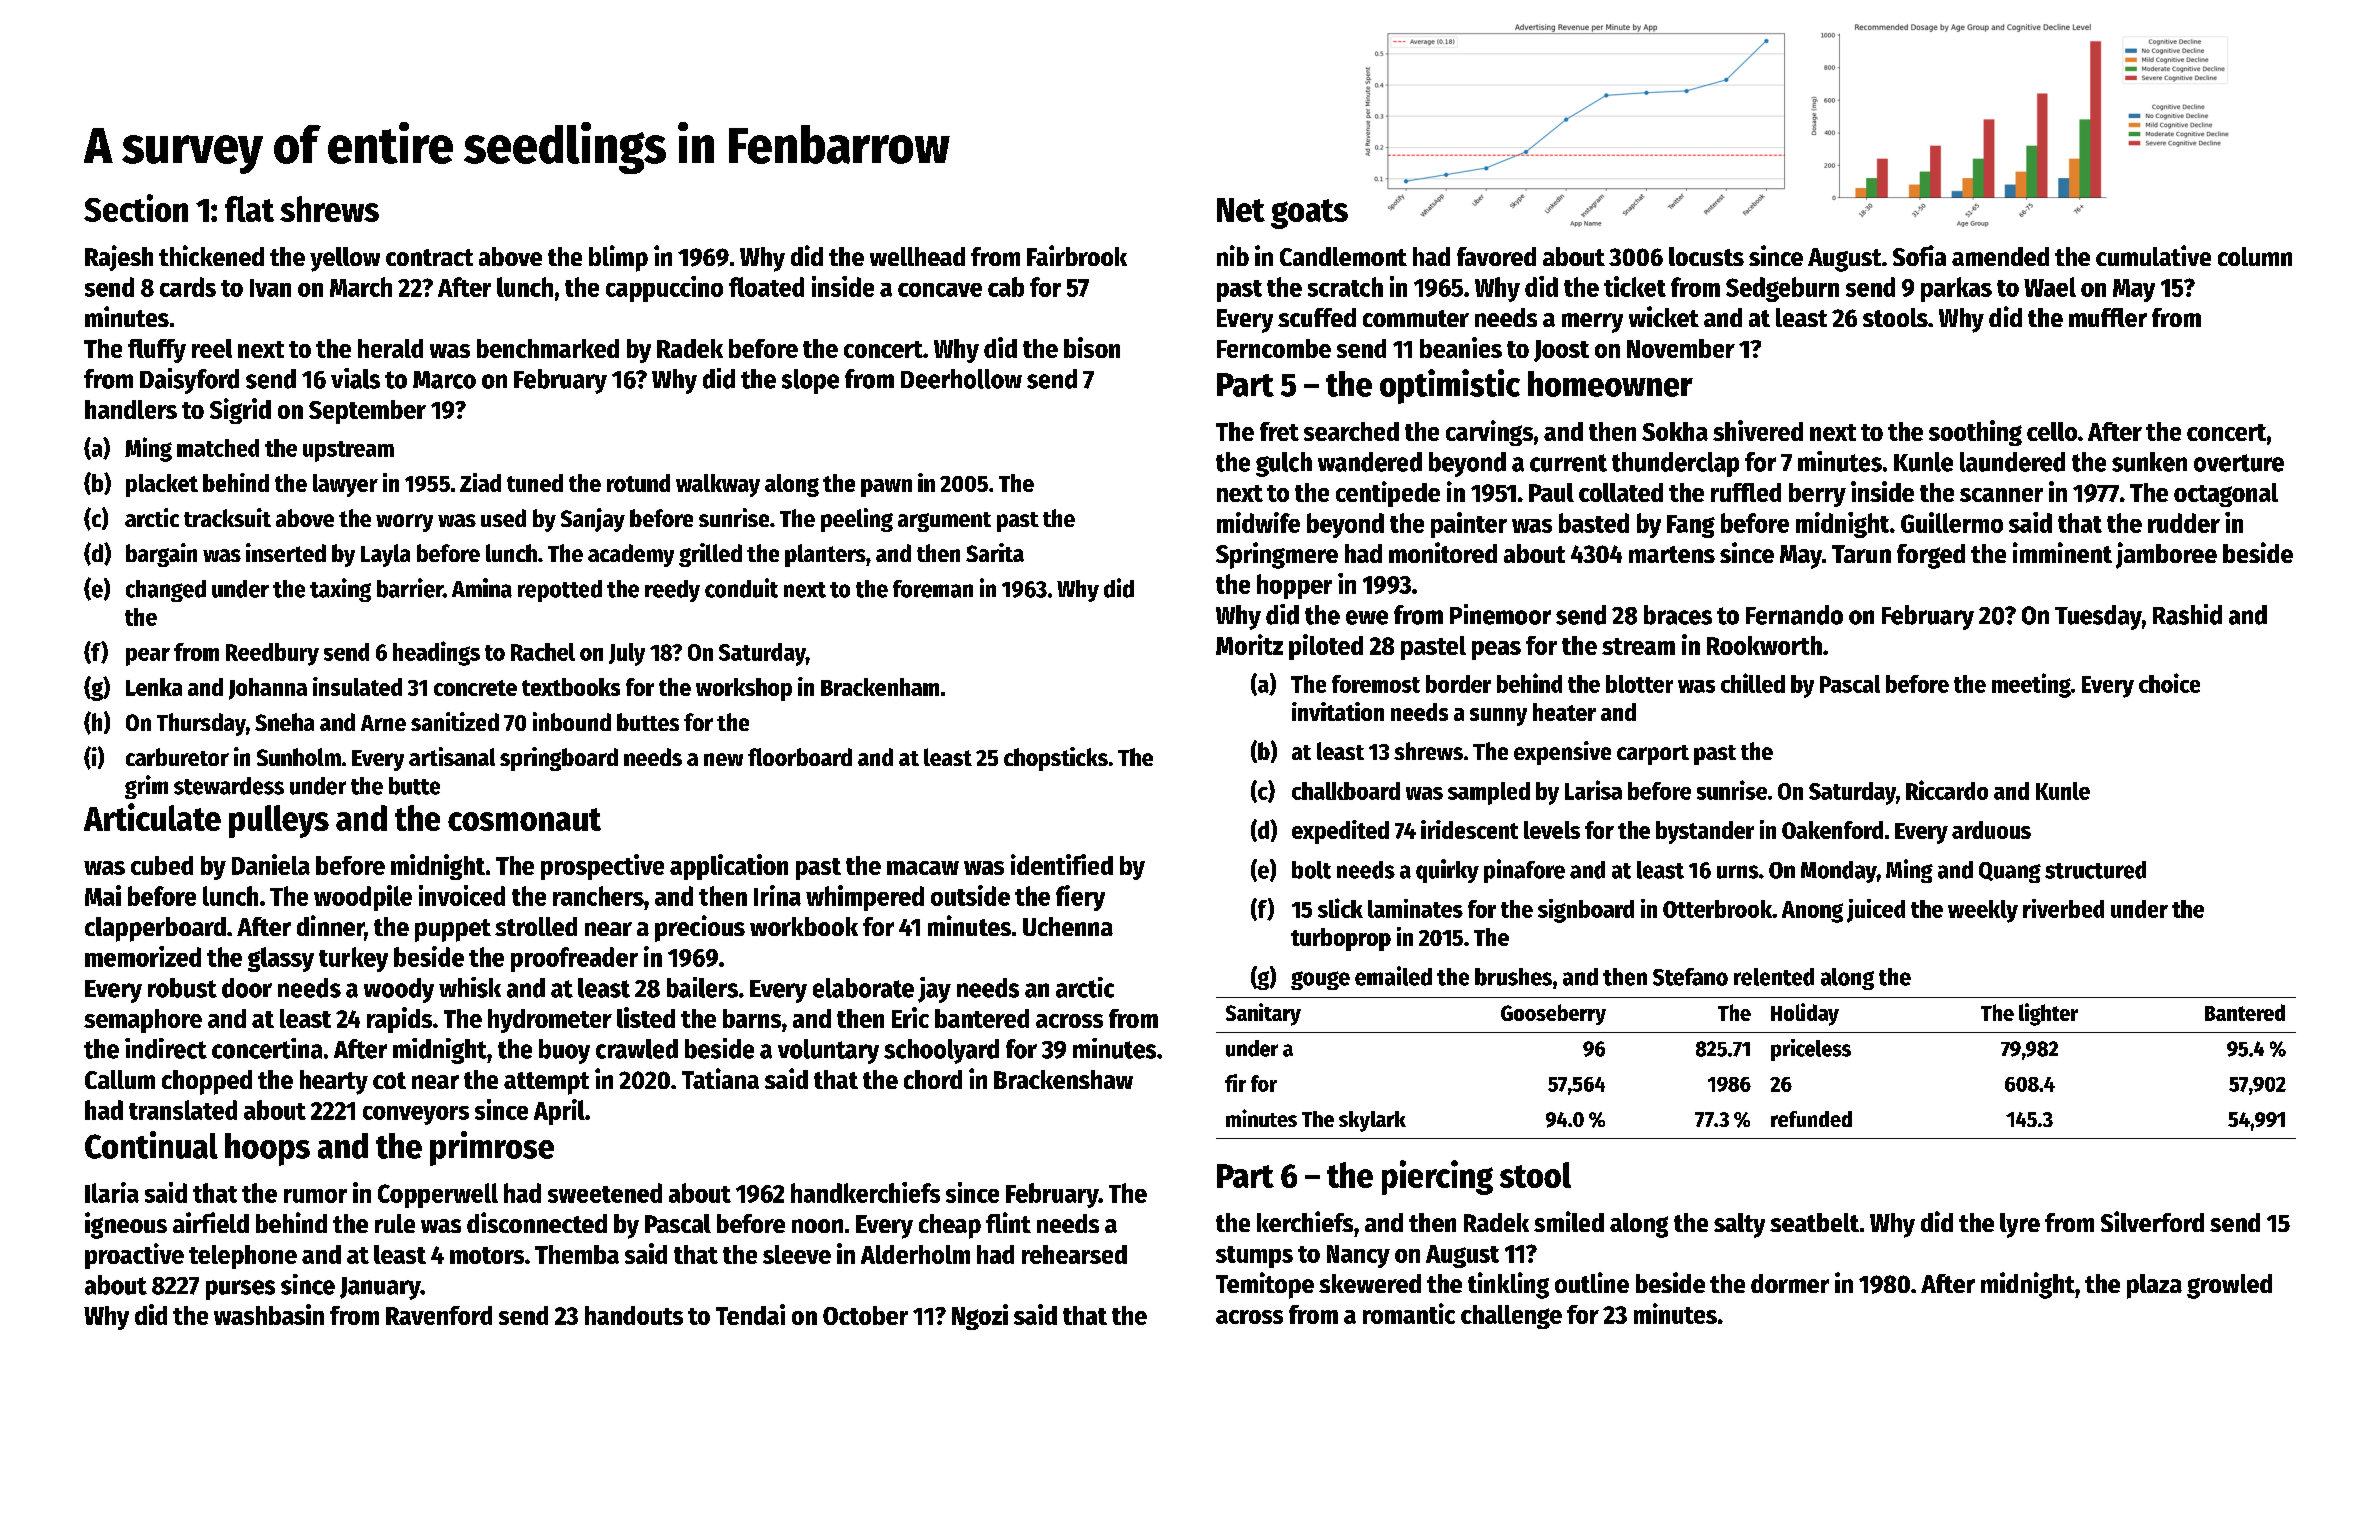 This document has width=2380, height=1540. Describe the element at coordinates (1233, 255) in the document. I see `nib` at that location.
